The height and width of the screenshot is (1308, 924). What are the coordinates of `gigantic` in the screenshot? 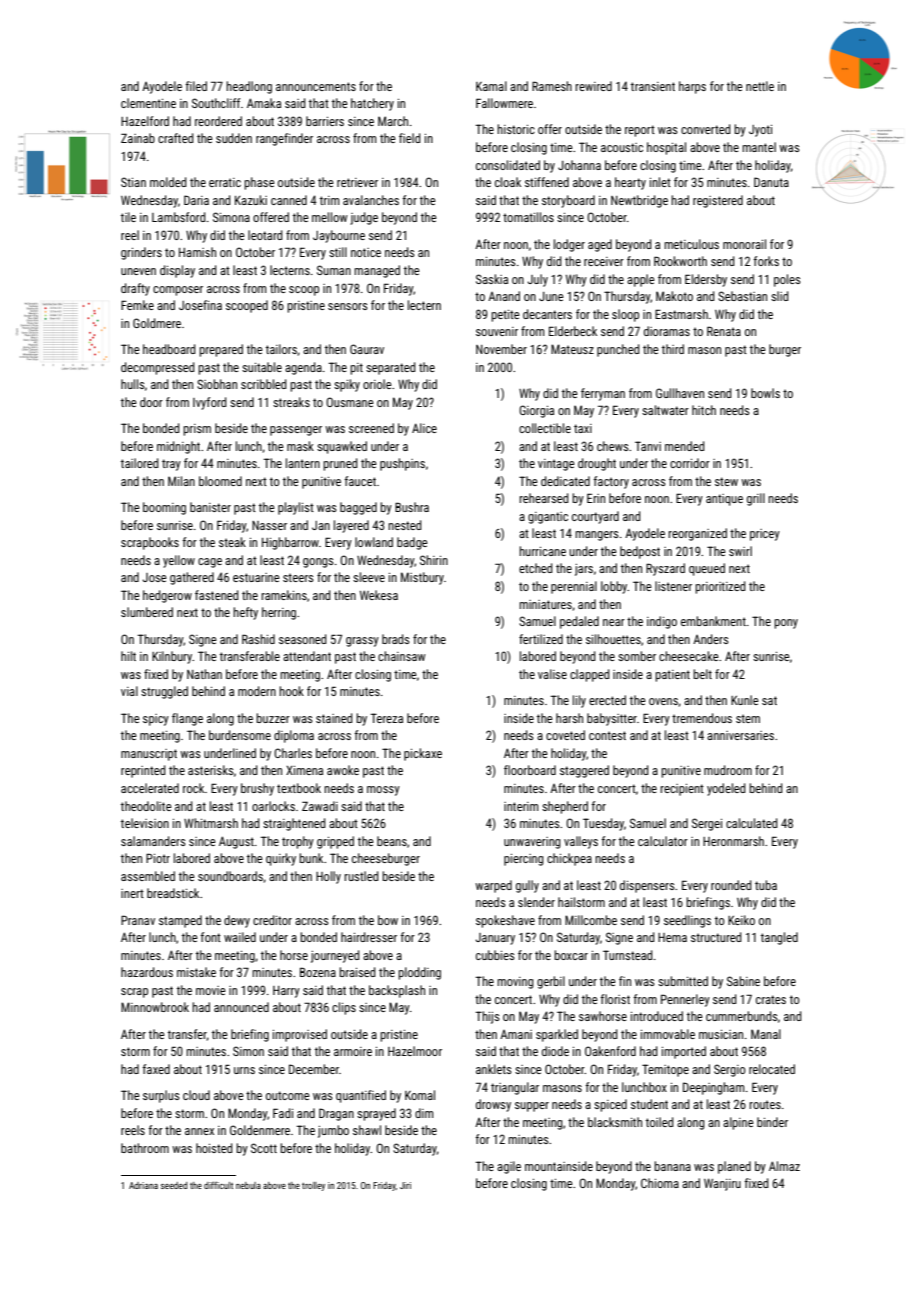 It's located at (548, 518).
